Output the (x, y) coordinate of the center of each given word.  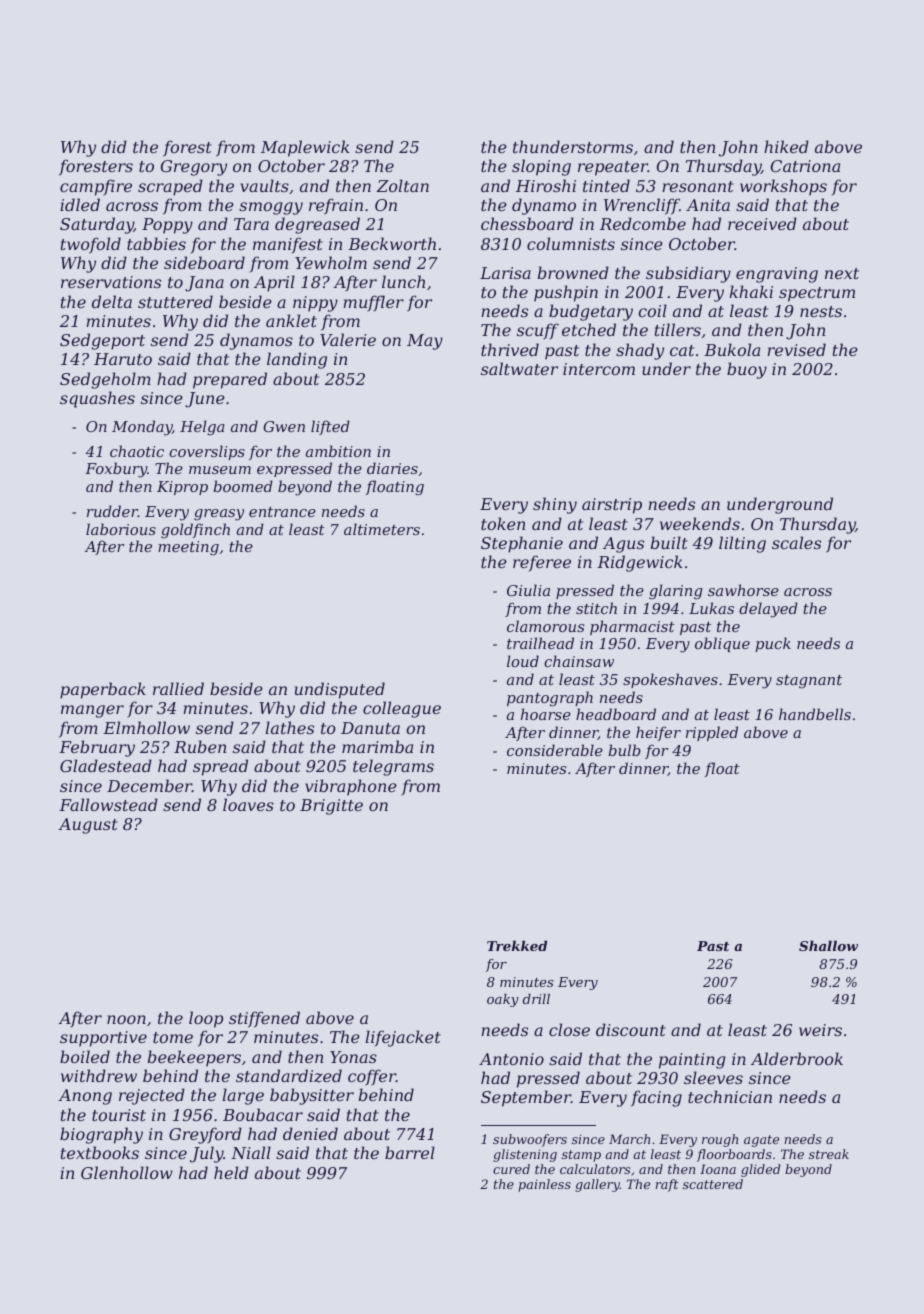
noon (126, 1019)
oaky (503, 1000)
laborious (121, 529)
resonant (698, 186)
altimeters (382, 529)
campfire (96, 187)
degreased (317, 225)
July (207, 1154)
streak (829, 1154)
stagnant (809, 682)
